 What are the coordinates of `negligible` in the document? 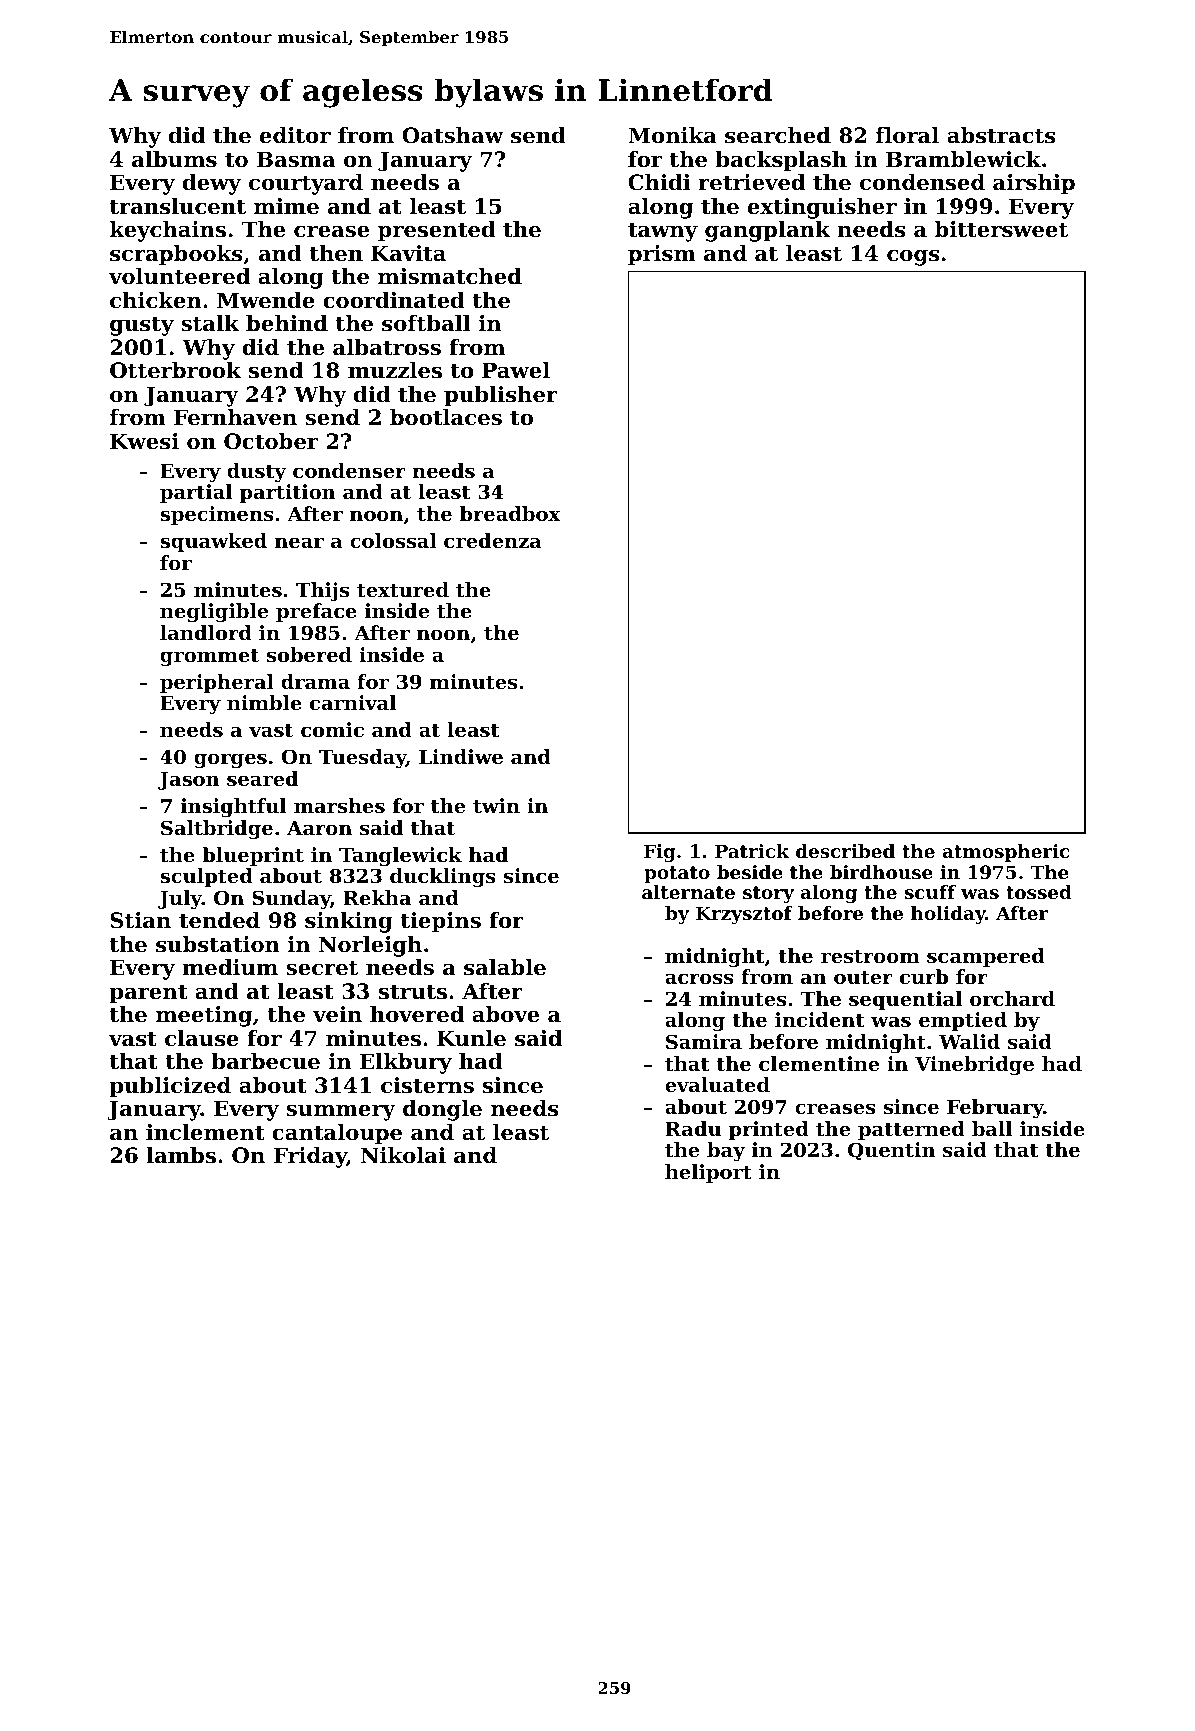 It's located at (214, 613).
